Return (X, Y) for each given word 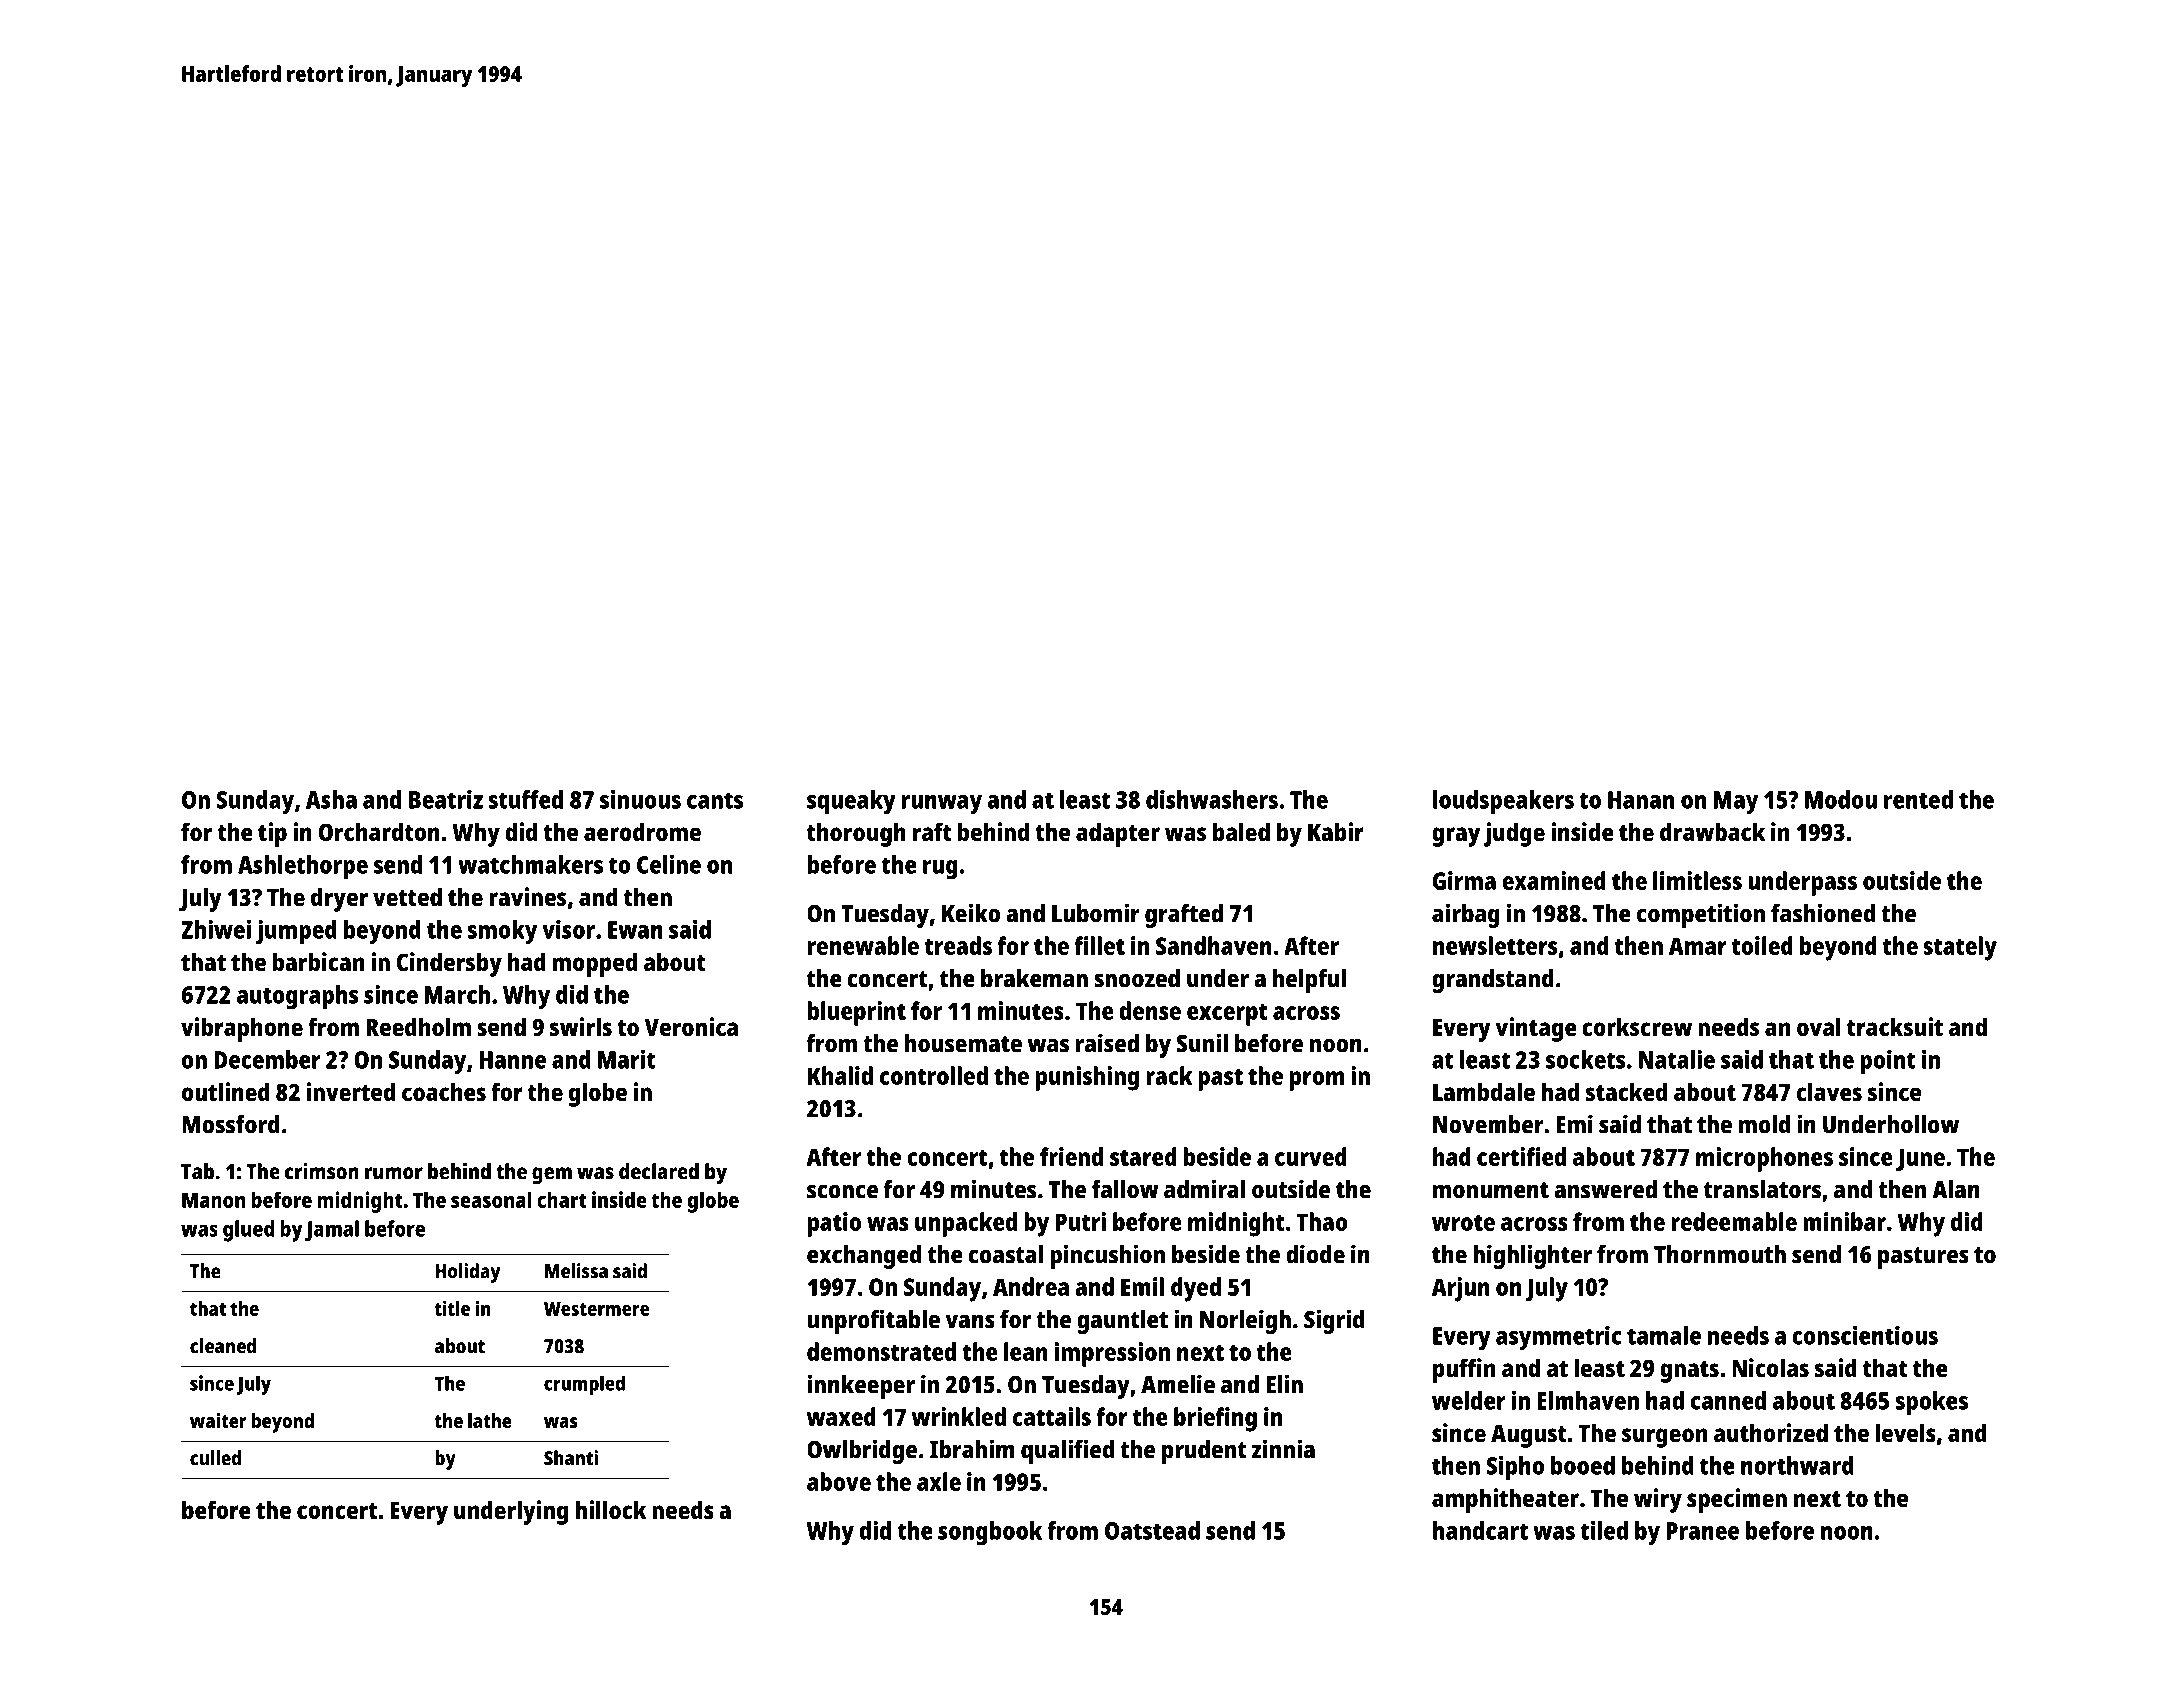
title (452, 1308)
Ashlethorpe (303, 867)
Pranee (1702, 1531)
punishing (1087, 1078)
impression (1112, 1354)
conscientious (1865, 1335)
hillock (611, 1509)
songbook (990, 1533)
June (1920, 1159)
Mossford (231, 1124)
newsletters (1495, 945)
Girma (1464, 880)
